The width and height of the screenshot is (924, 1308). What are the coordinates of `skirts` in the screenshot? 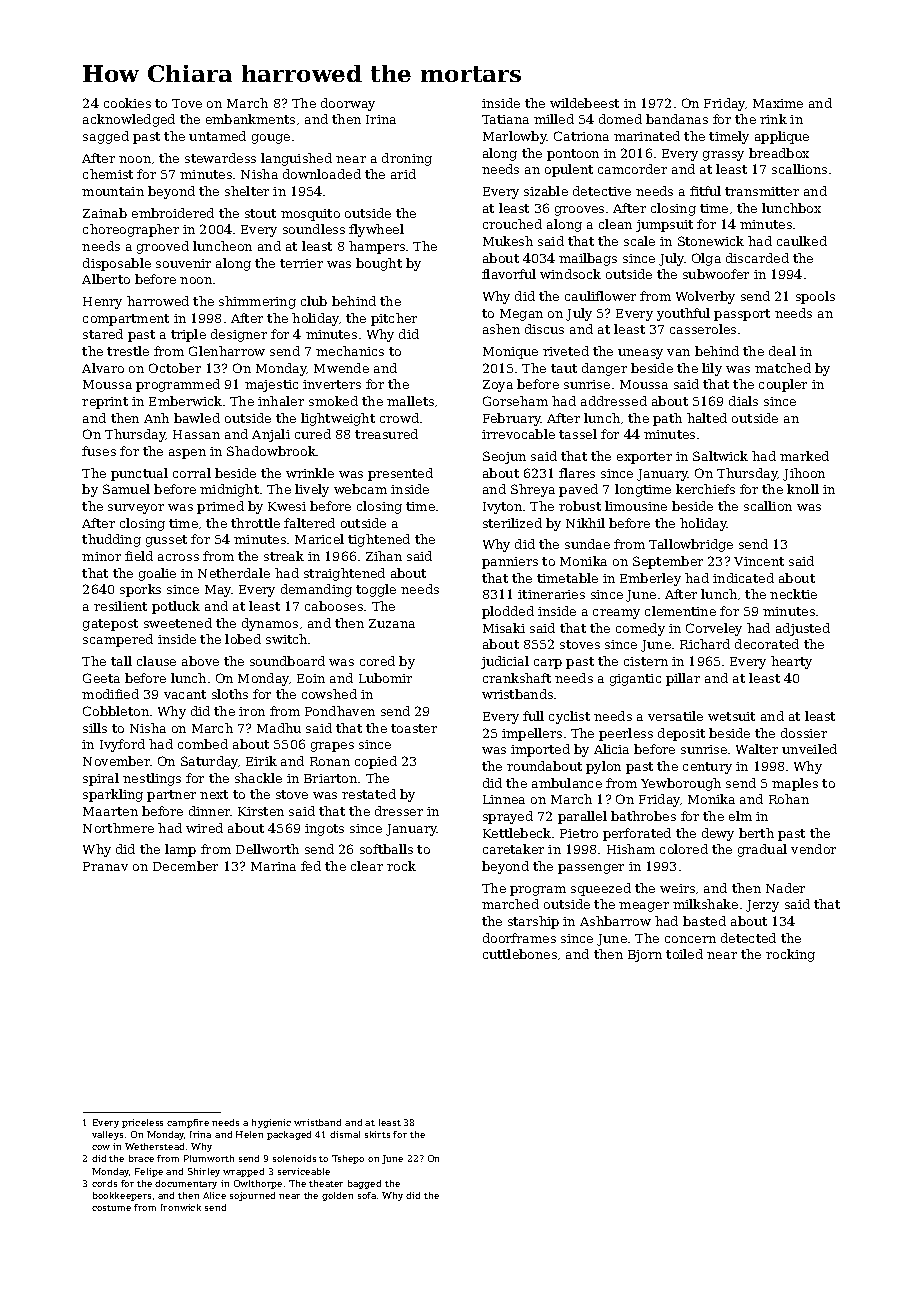 It's located at (377, 1134).
